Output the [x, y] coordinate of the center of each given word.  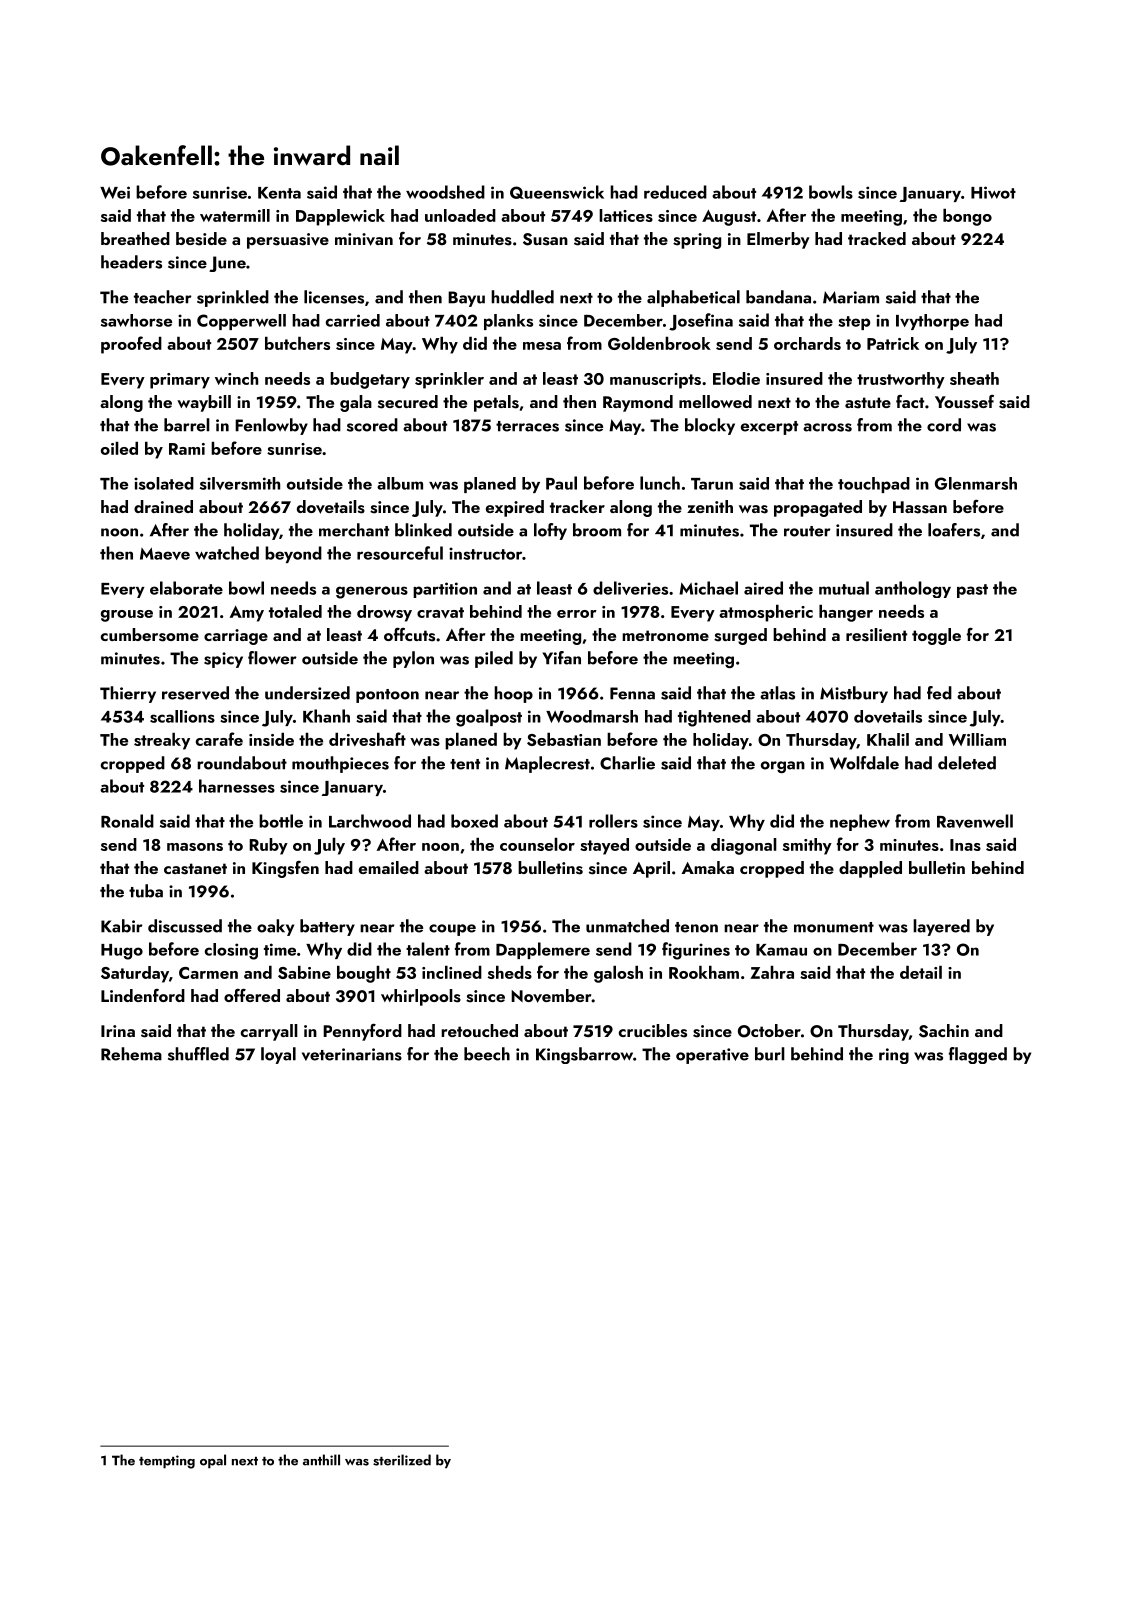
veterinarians [352, 1054]
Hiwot [993, 192]
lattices [626, 215]
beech [487, 1054]
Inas [965, 845]
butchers [297, 343]
